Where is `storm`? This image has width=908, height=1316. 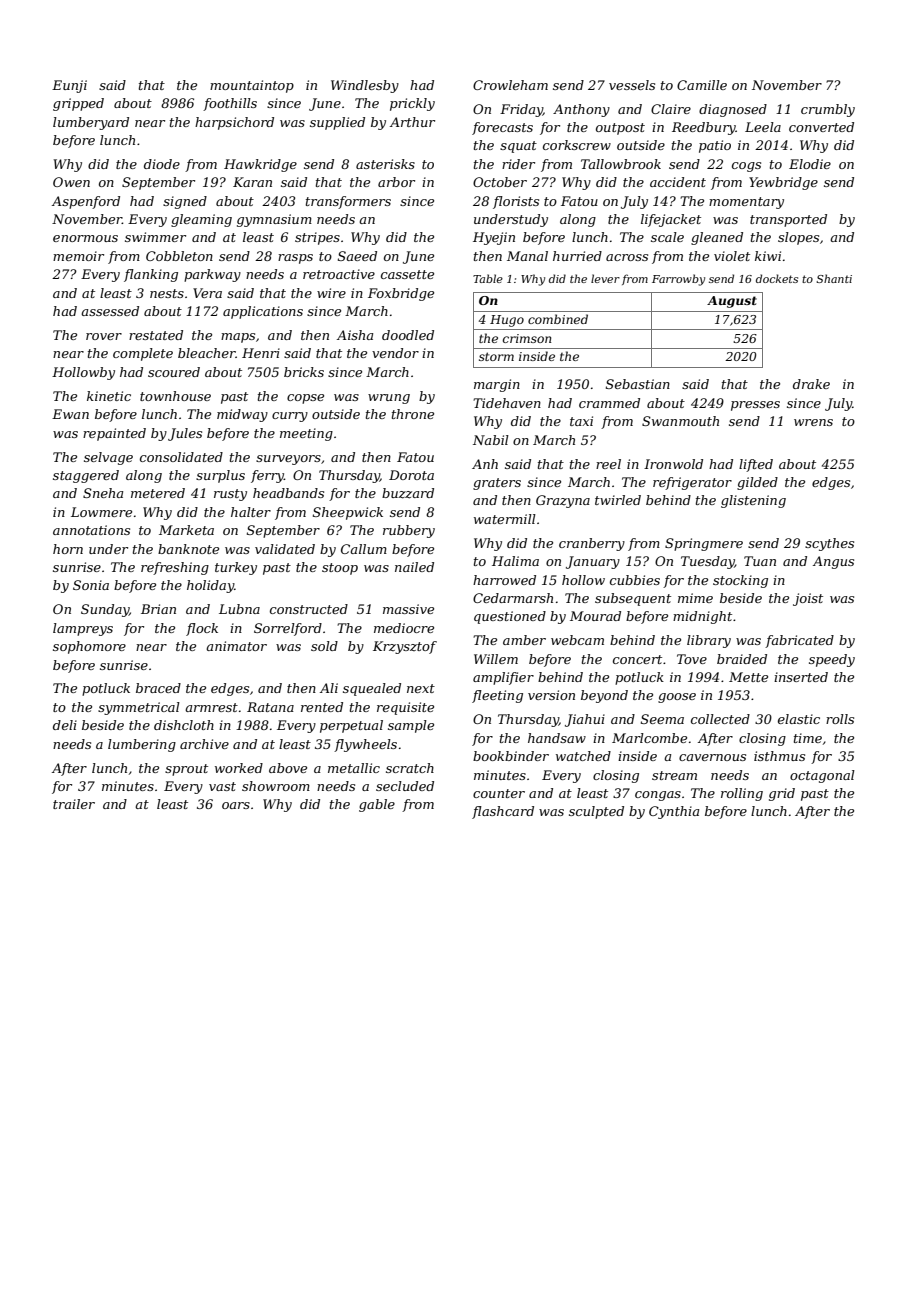 storm is located at coordinates (496, 356).
